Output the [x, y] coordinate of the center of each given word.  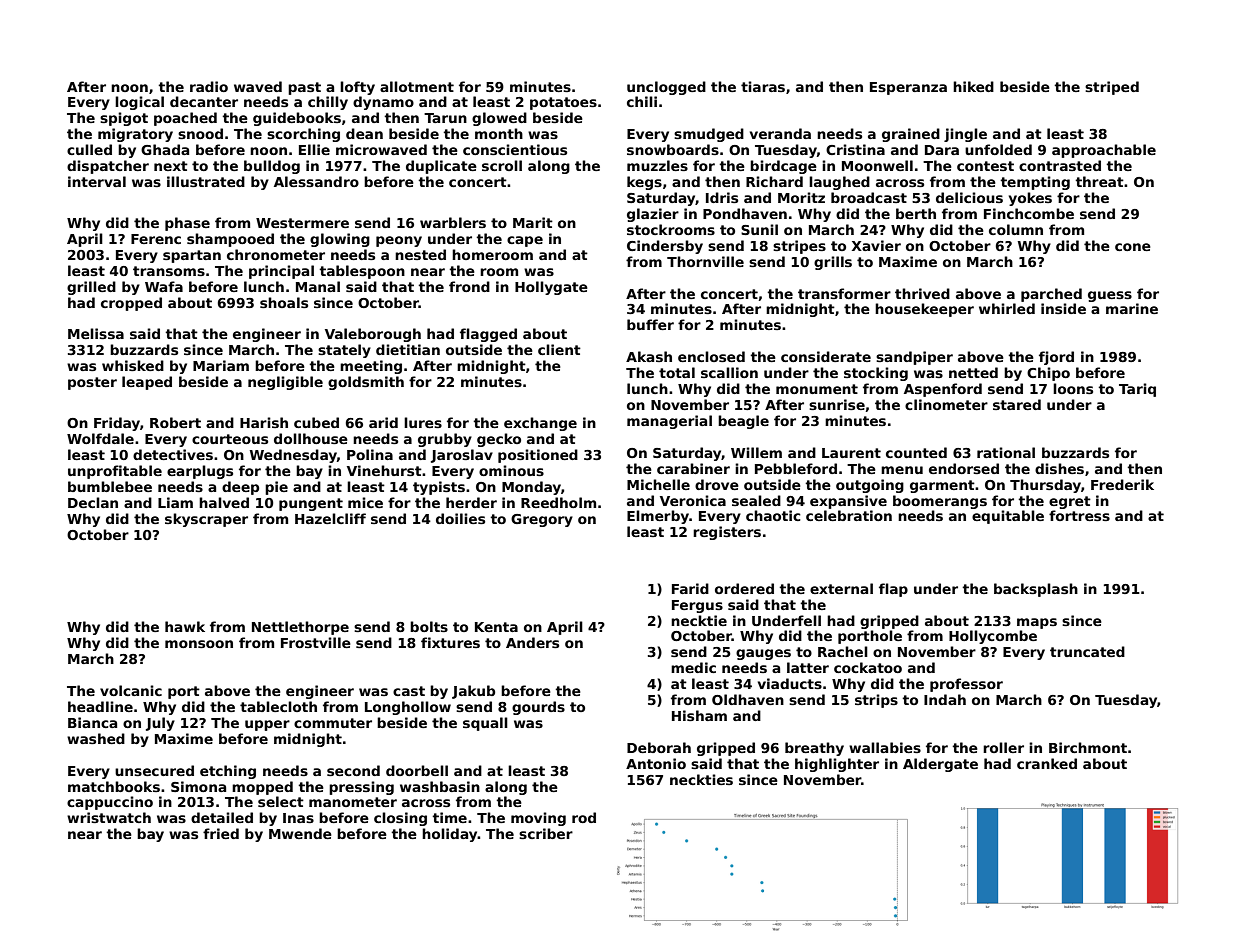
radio [209, 86]
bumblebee [110, 486]
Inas [298, 818]
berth [916, 213]
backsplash [1036, 590]
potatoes [563, 103]
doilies [460, 518]
